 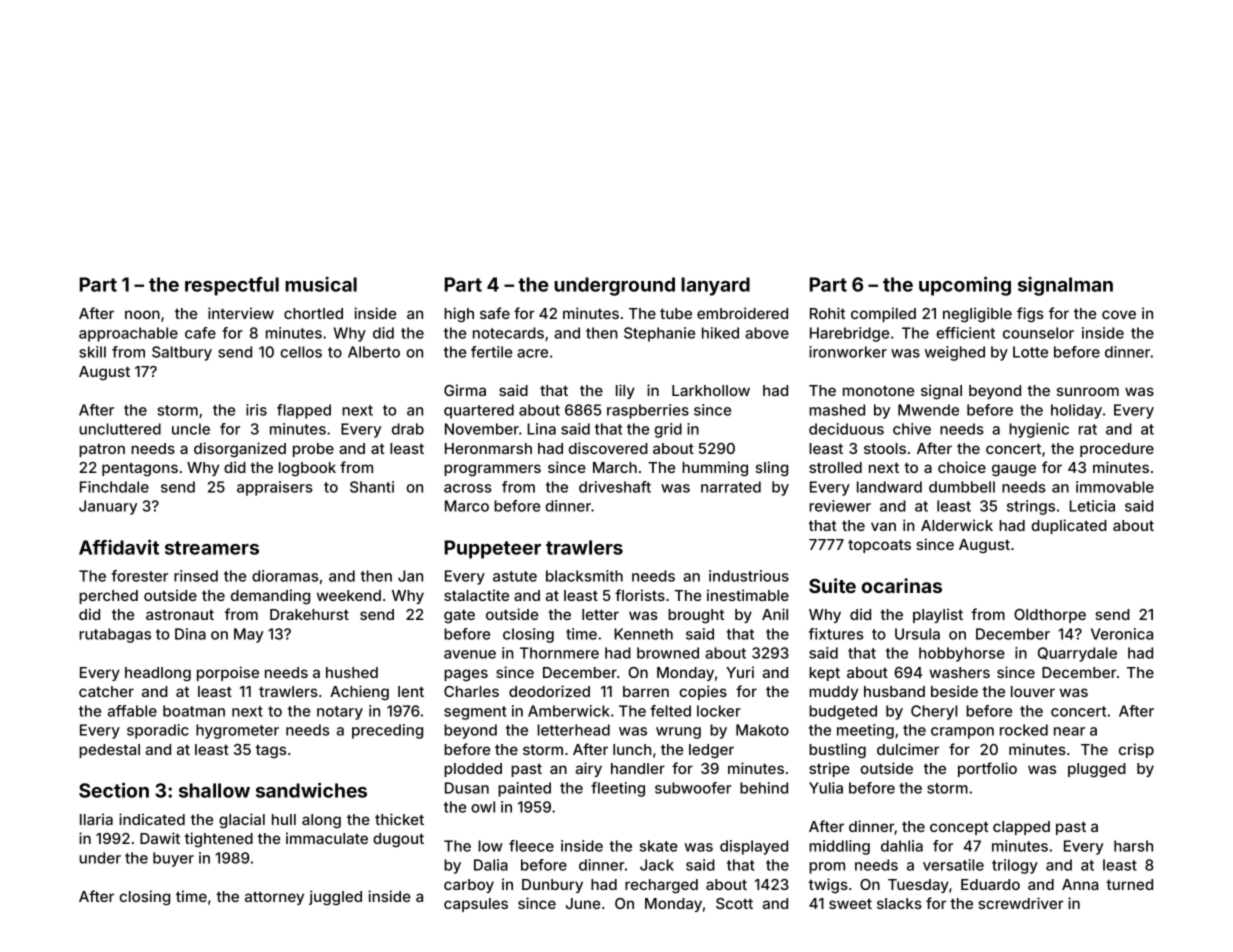 What do you see at coordinates (92, 352) in the screenshot?
I see `skill` at bounding box center [92, 352].
